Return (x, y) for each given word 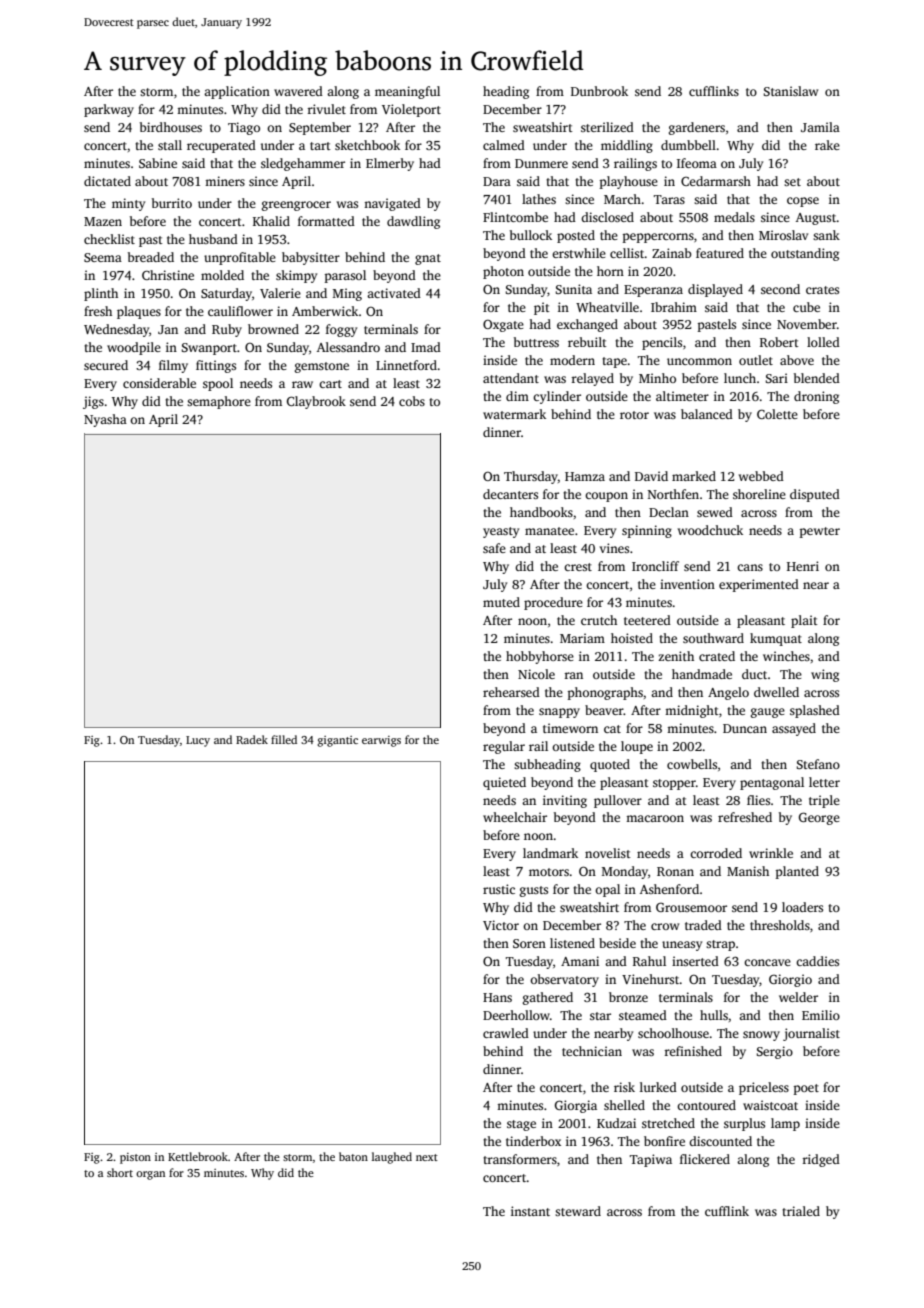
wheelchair (515, 817)
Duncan (745, 728)
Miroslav (783, 235)
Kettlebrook (198, 1156)
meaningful (407, 92)
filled (284, 739)
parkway (109, 110)
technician (592, 1051)
